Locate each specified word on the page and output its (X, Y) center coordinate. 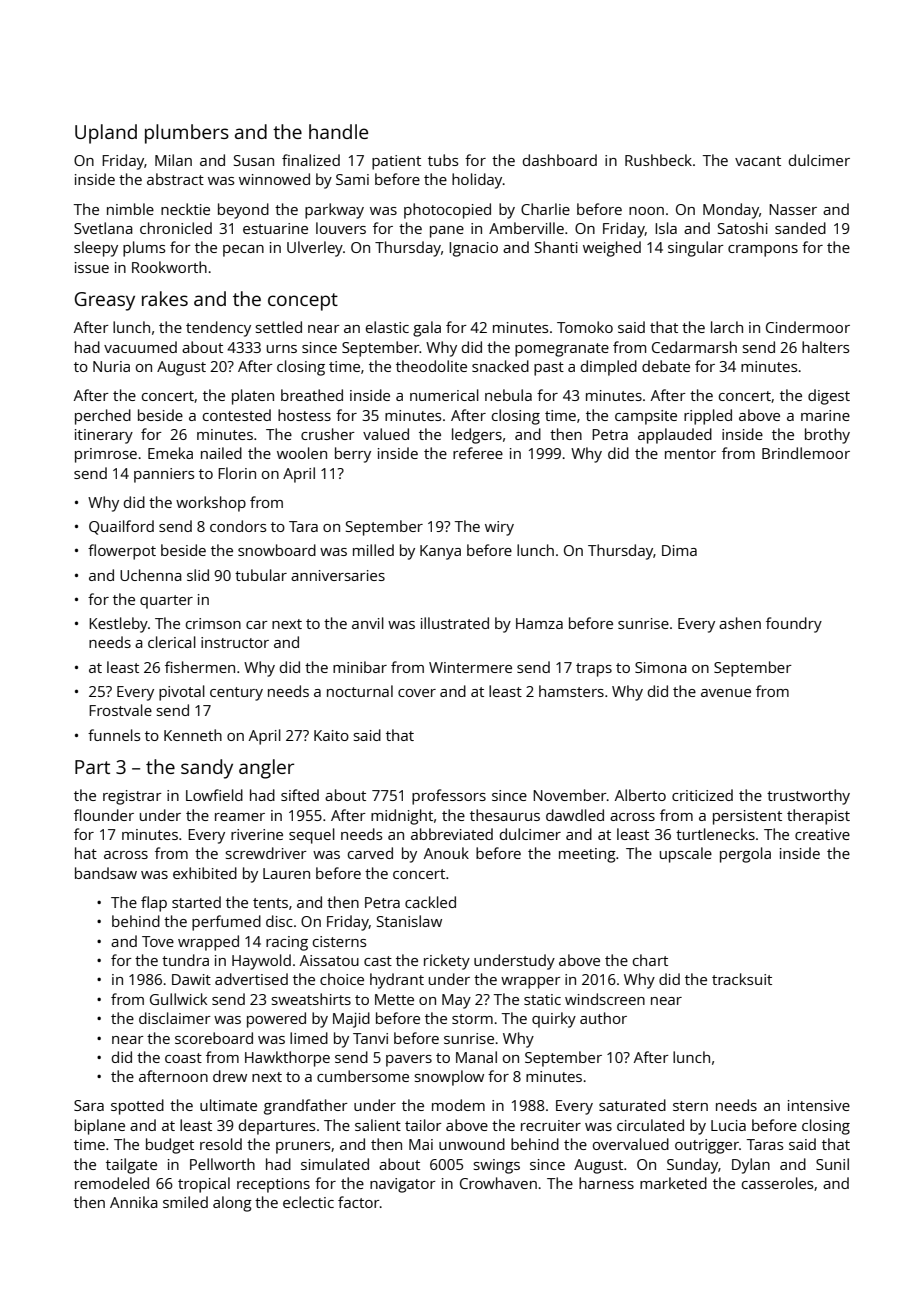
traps (594, 670)
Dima (679, 550)
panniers (164, 475)
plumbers (187, 134)
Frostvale (120, 710)
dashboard (560, 160)
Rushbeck (658, 160)
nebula (508, 395)
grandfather (306, 1107)
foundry (794, 625)
